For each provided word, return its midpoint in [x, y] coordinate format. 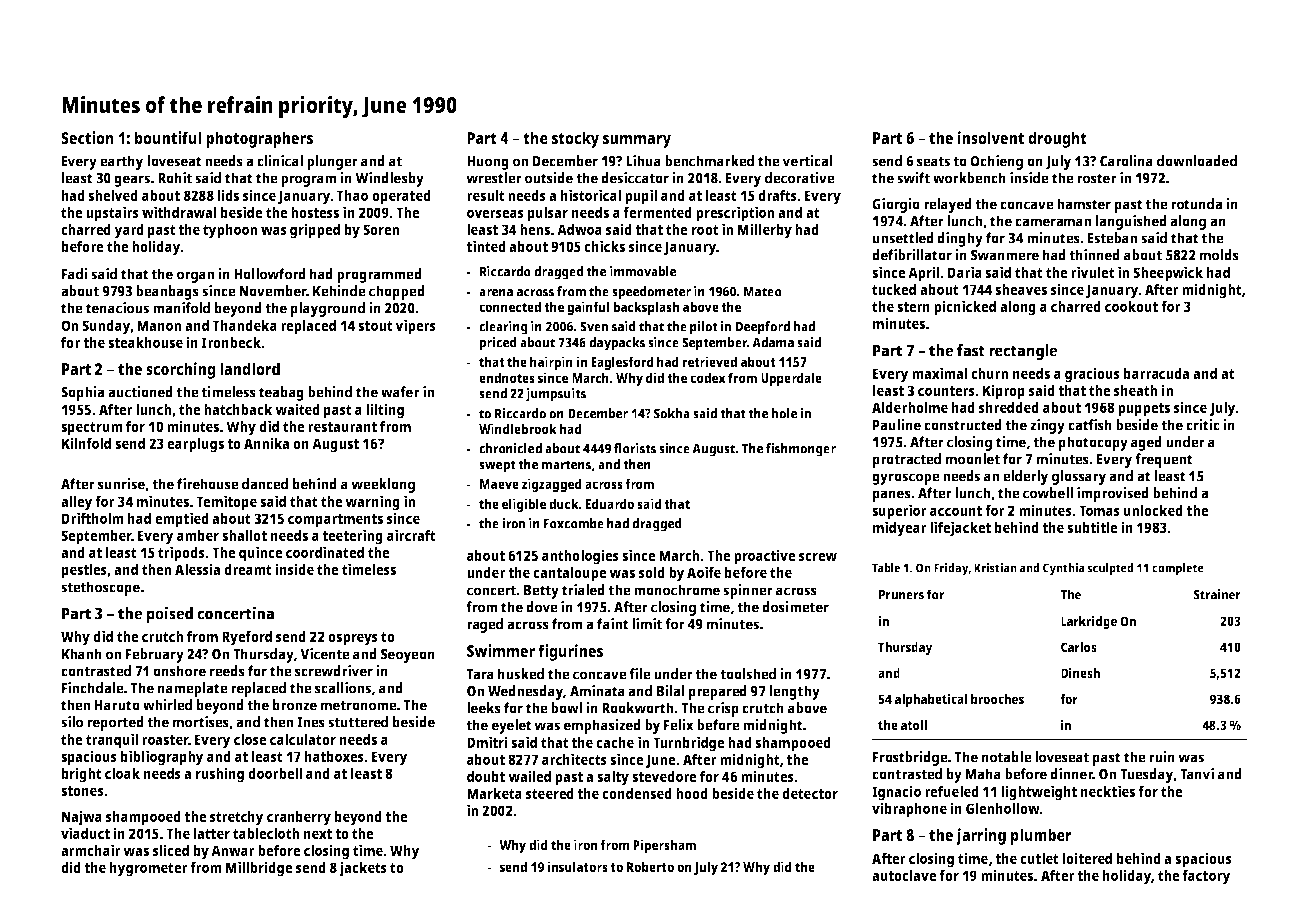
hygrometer [149, 869]
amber [198, 535]
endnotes [507, 377]
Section [87, 137]
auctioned [140, 392]
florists [635, 448]
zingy [1047, 426]
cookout [1131, 306]
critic [1203, 425]
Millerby [765, 231]
